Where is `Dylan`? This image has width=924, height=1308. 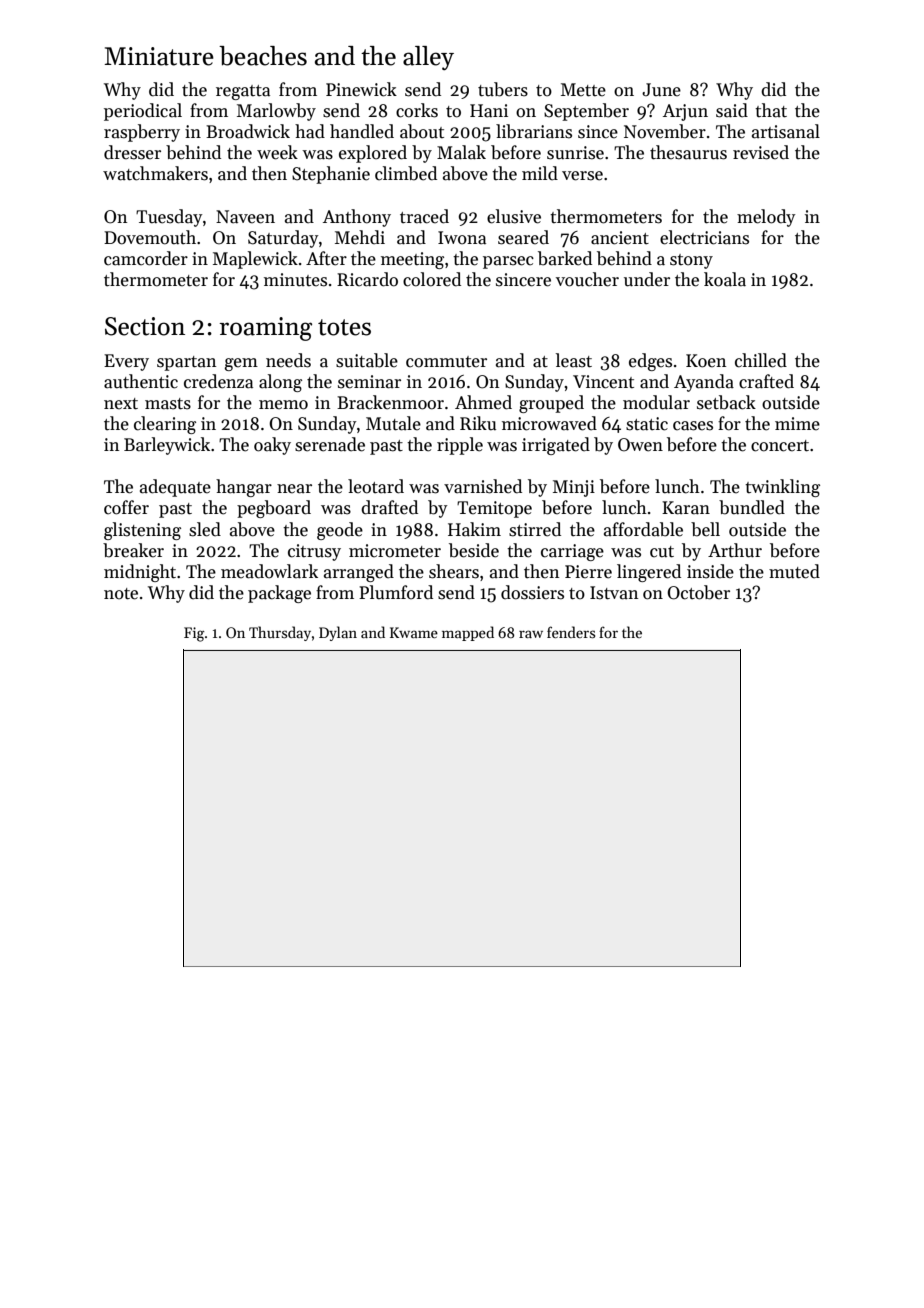
Dylan is located at coordinates (338, 633).
